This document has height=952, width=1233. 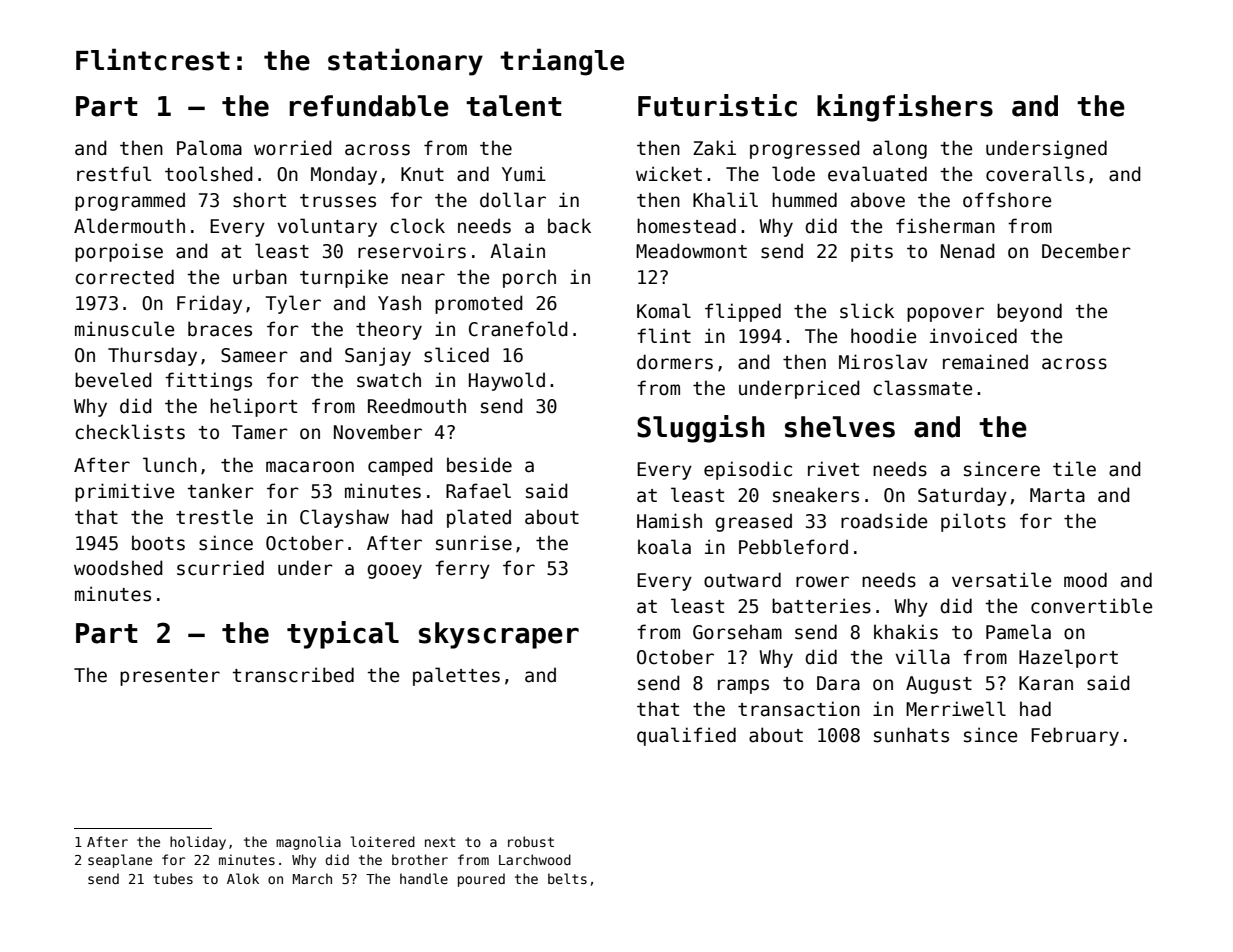 I want to click on kingfishers, so click(x=905, y=108).
